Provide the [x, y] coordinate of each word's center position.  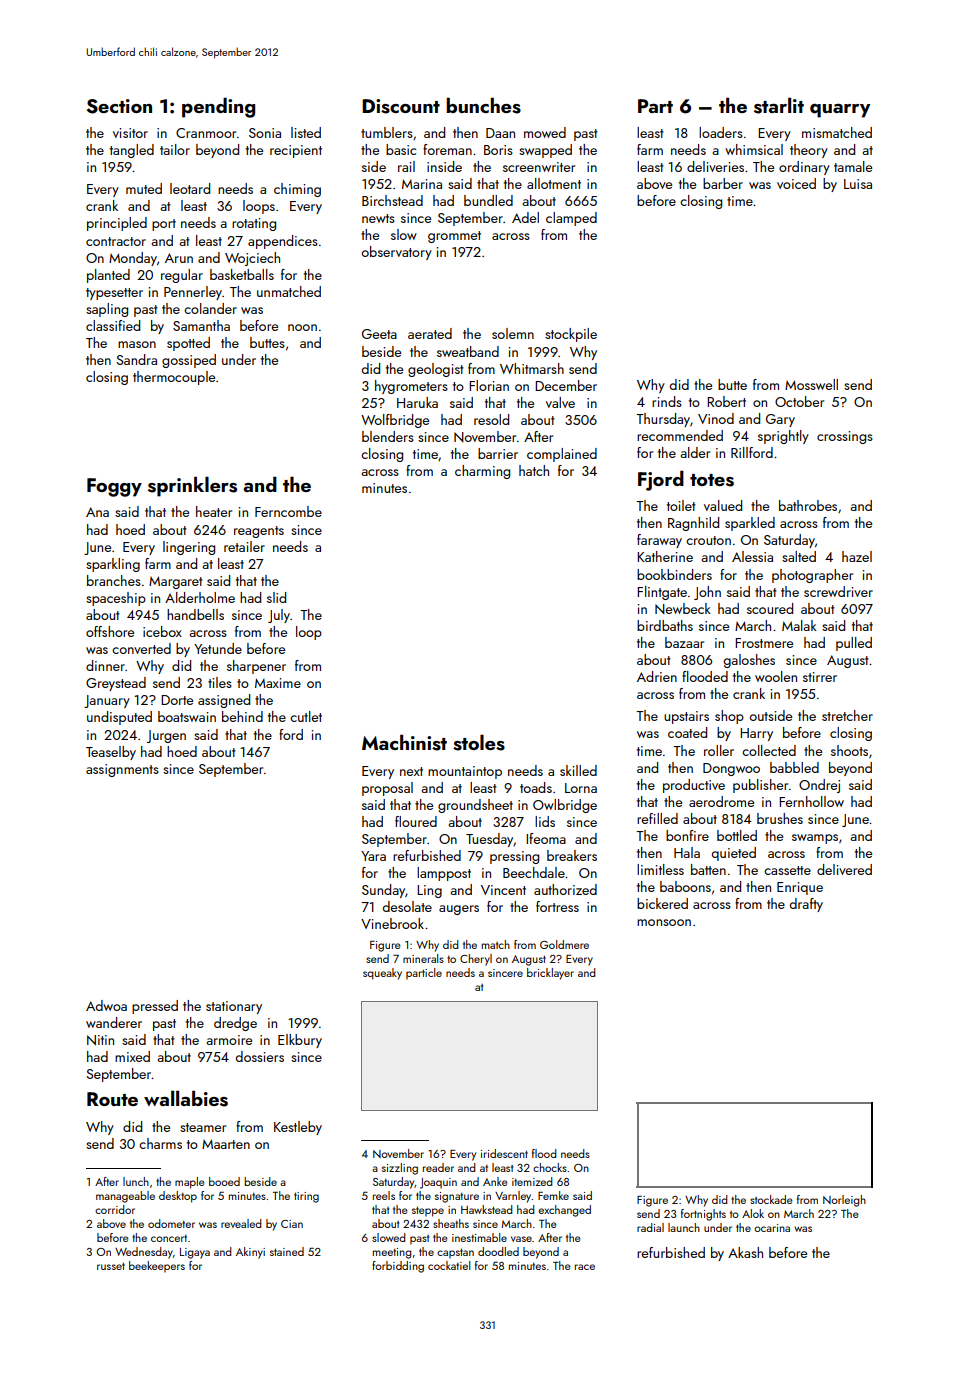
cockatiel [449, 1265]
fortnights [703, 1215]
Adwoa [106, 1005]
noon [302, 327]
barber [723, 183]
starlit [779, 106]
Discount [401, 106]
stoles [479, 743]
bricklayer [550, 974]
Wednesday [144, 1253]
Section [119, 106]
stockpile [571, 335]
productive [694, 786]
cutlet [306, 716]
